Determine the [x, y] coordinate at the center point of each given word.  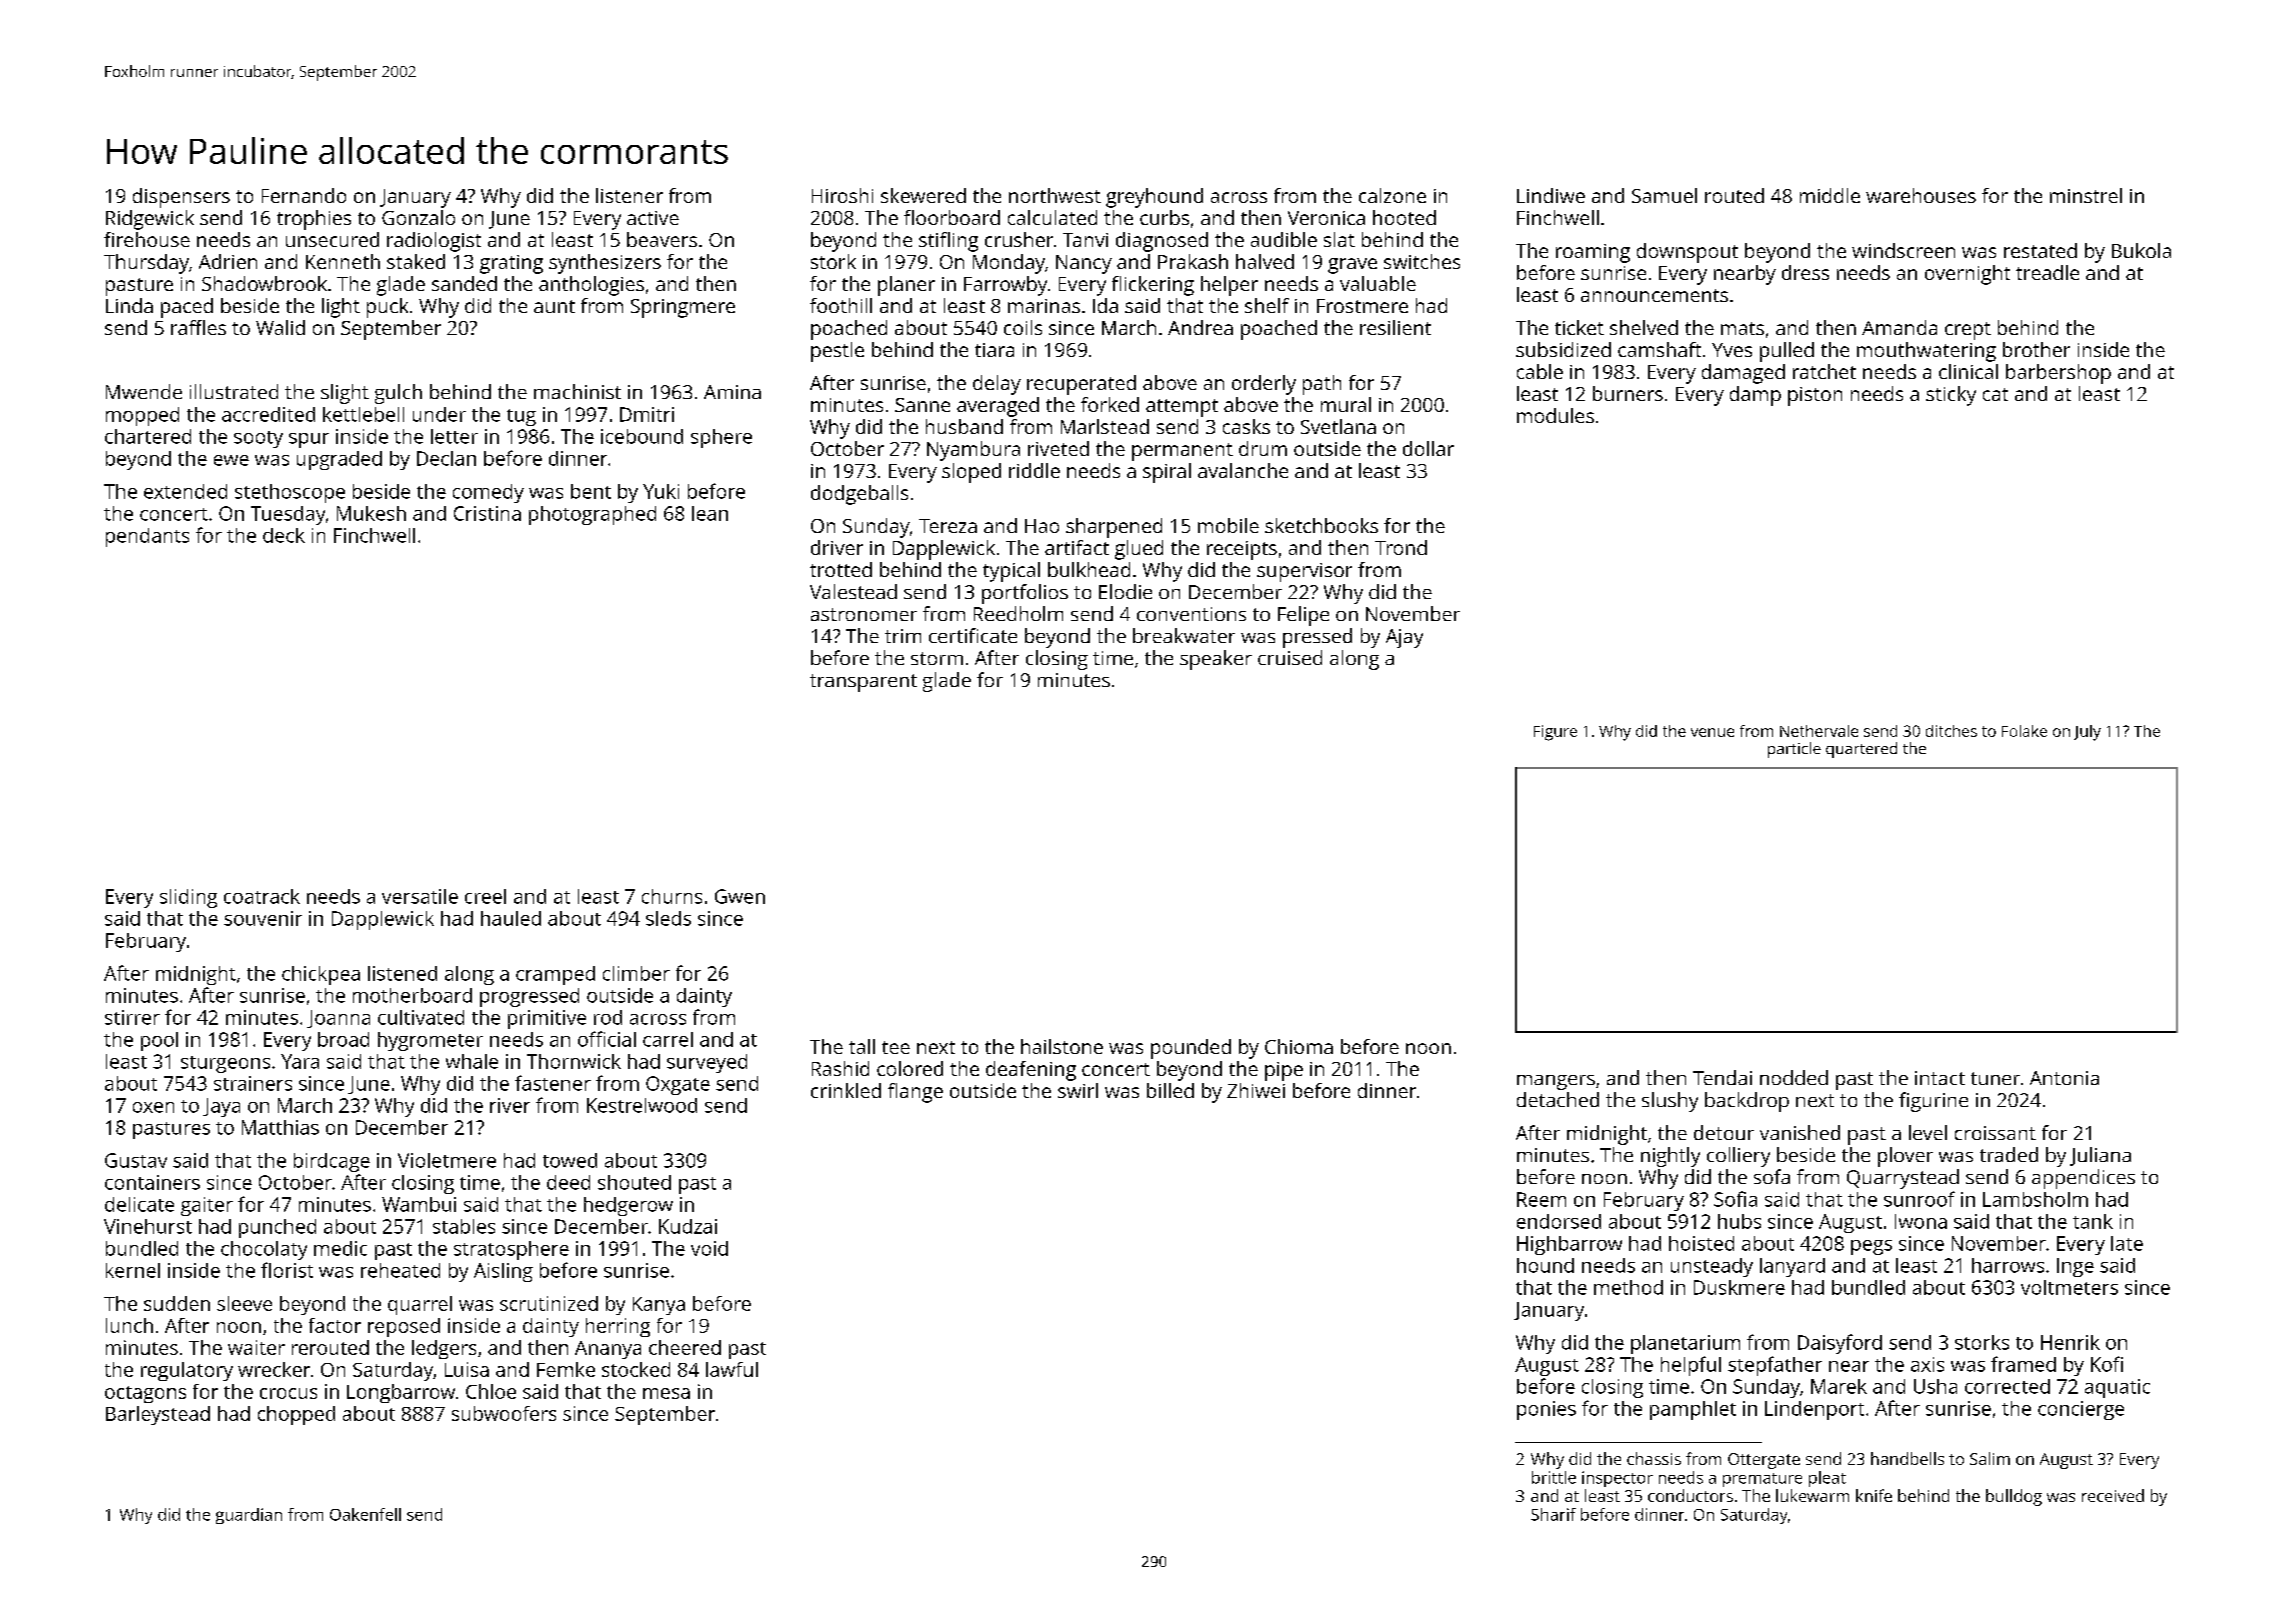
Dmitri [647, 414]
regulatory [187, 1371]
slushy [1670, 1102]
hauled [511, 918]
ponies [1546, 1410]
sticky [1951, 396]
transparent [863, 683]
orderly [1264, 385]
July [2087, 733]
